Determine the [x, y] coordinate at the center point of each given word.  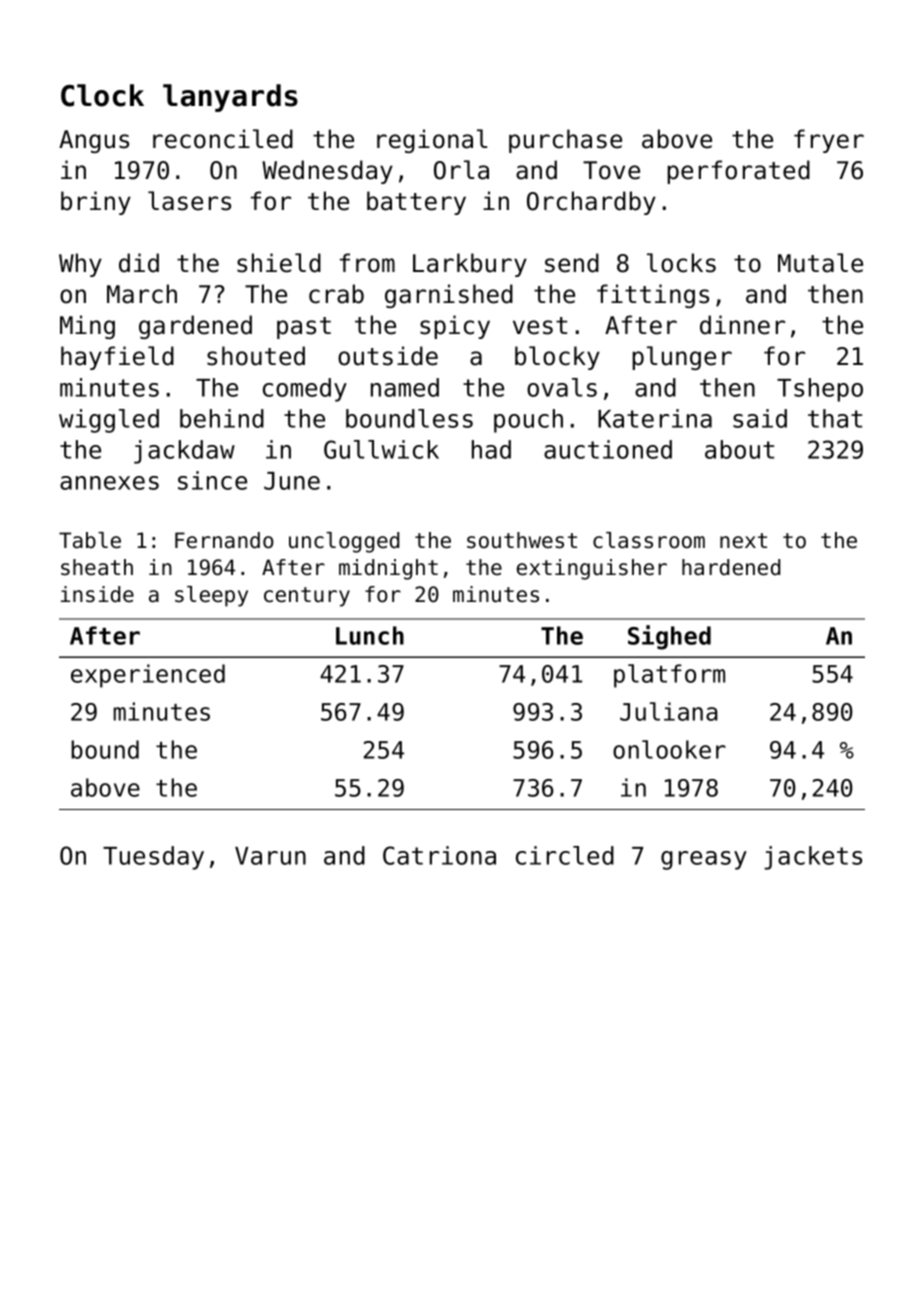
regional [432, 141]
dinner [742, 325]
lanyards [230, 98]
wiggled [109, 421]
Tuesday [153, 858]
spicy [455, 327]
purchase [565, 141]
